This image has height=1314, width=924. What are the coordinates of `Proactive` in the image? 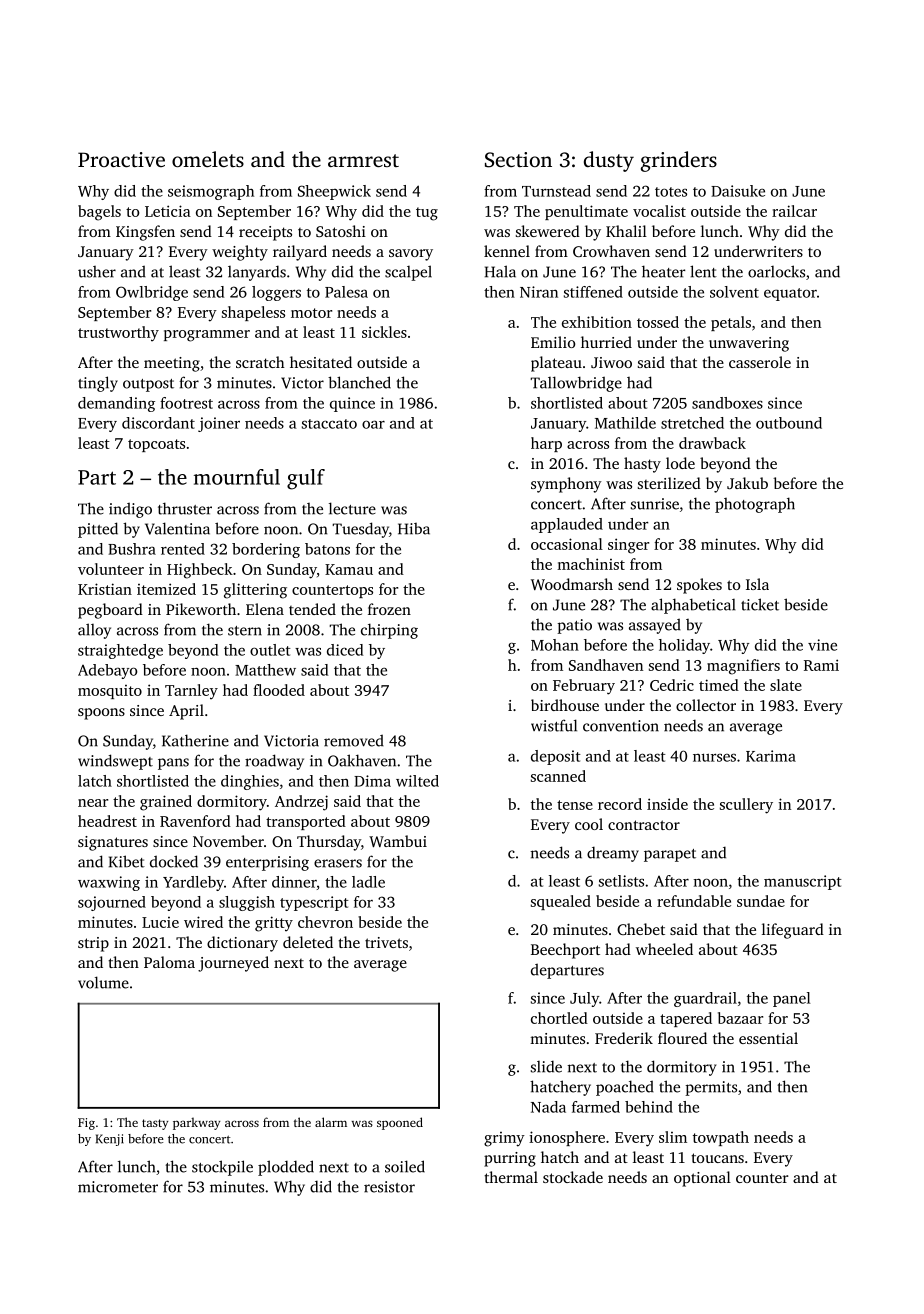 It's located at (121, 159).
